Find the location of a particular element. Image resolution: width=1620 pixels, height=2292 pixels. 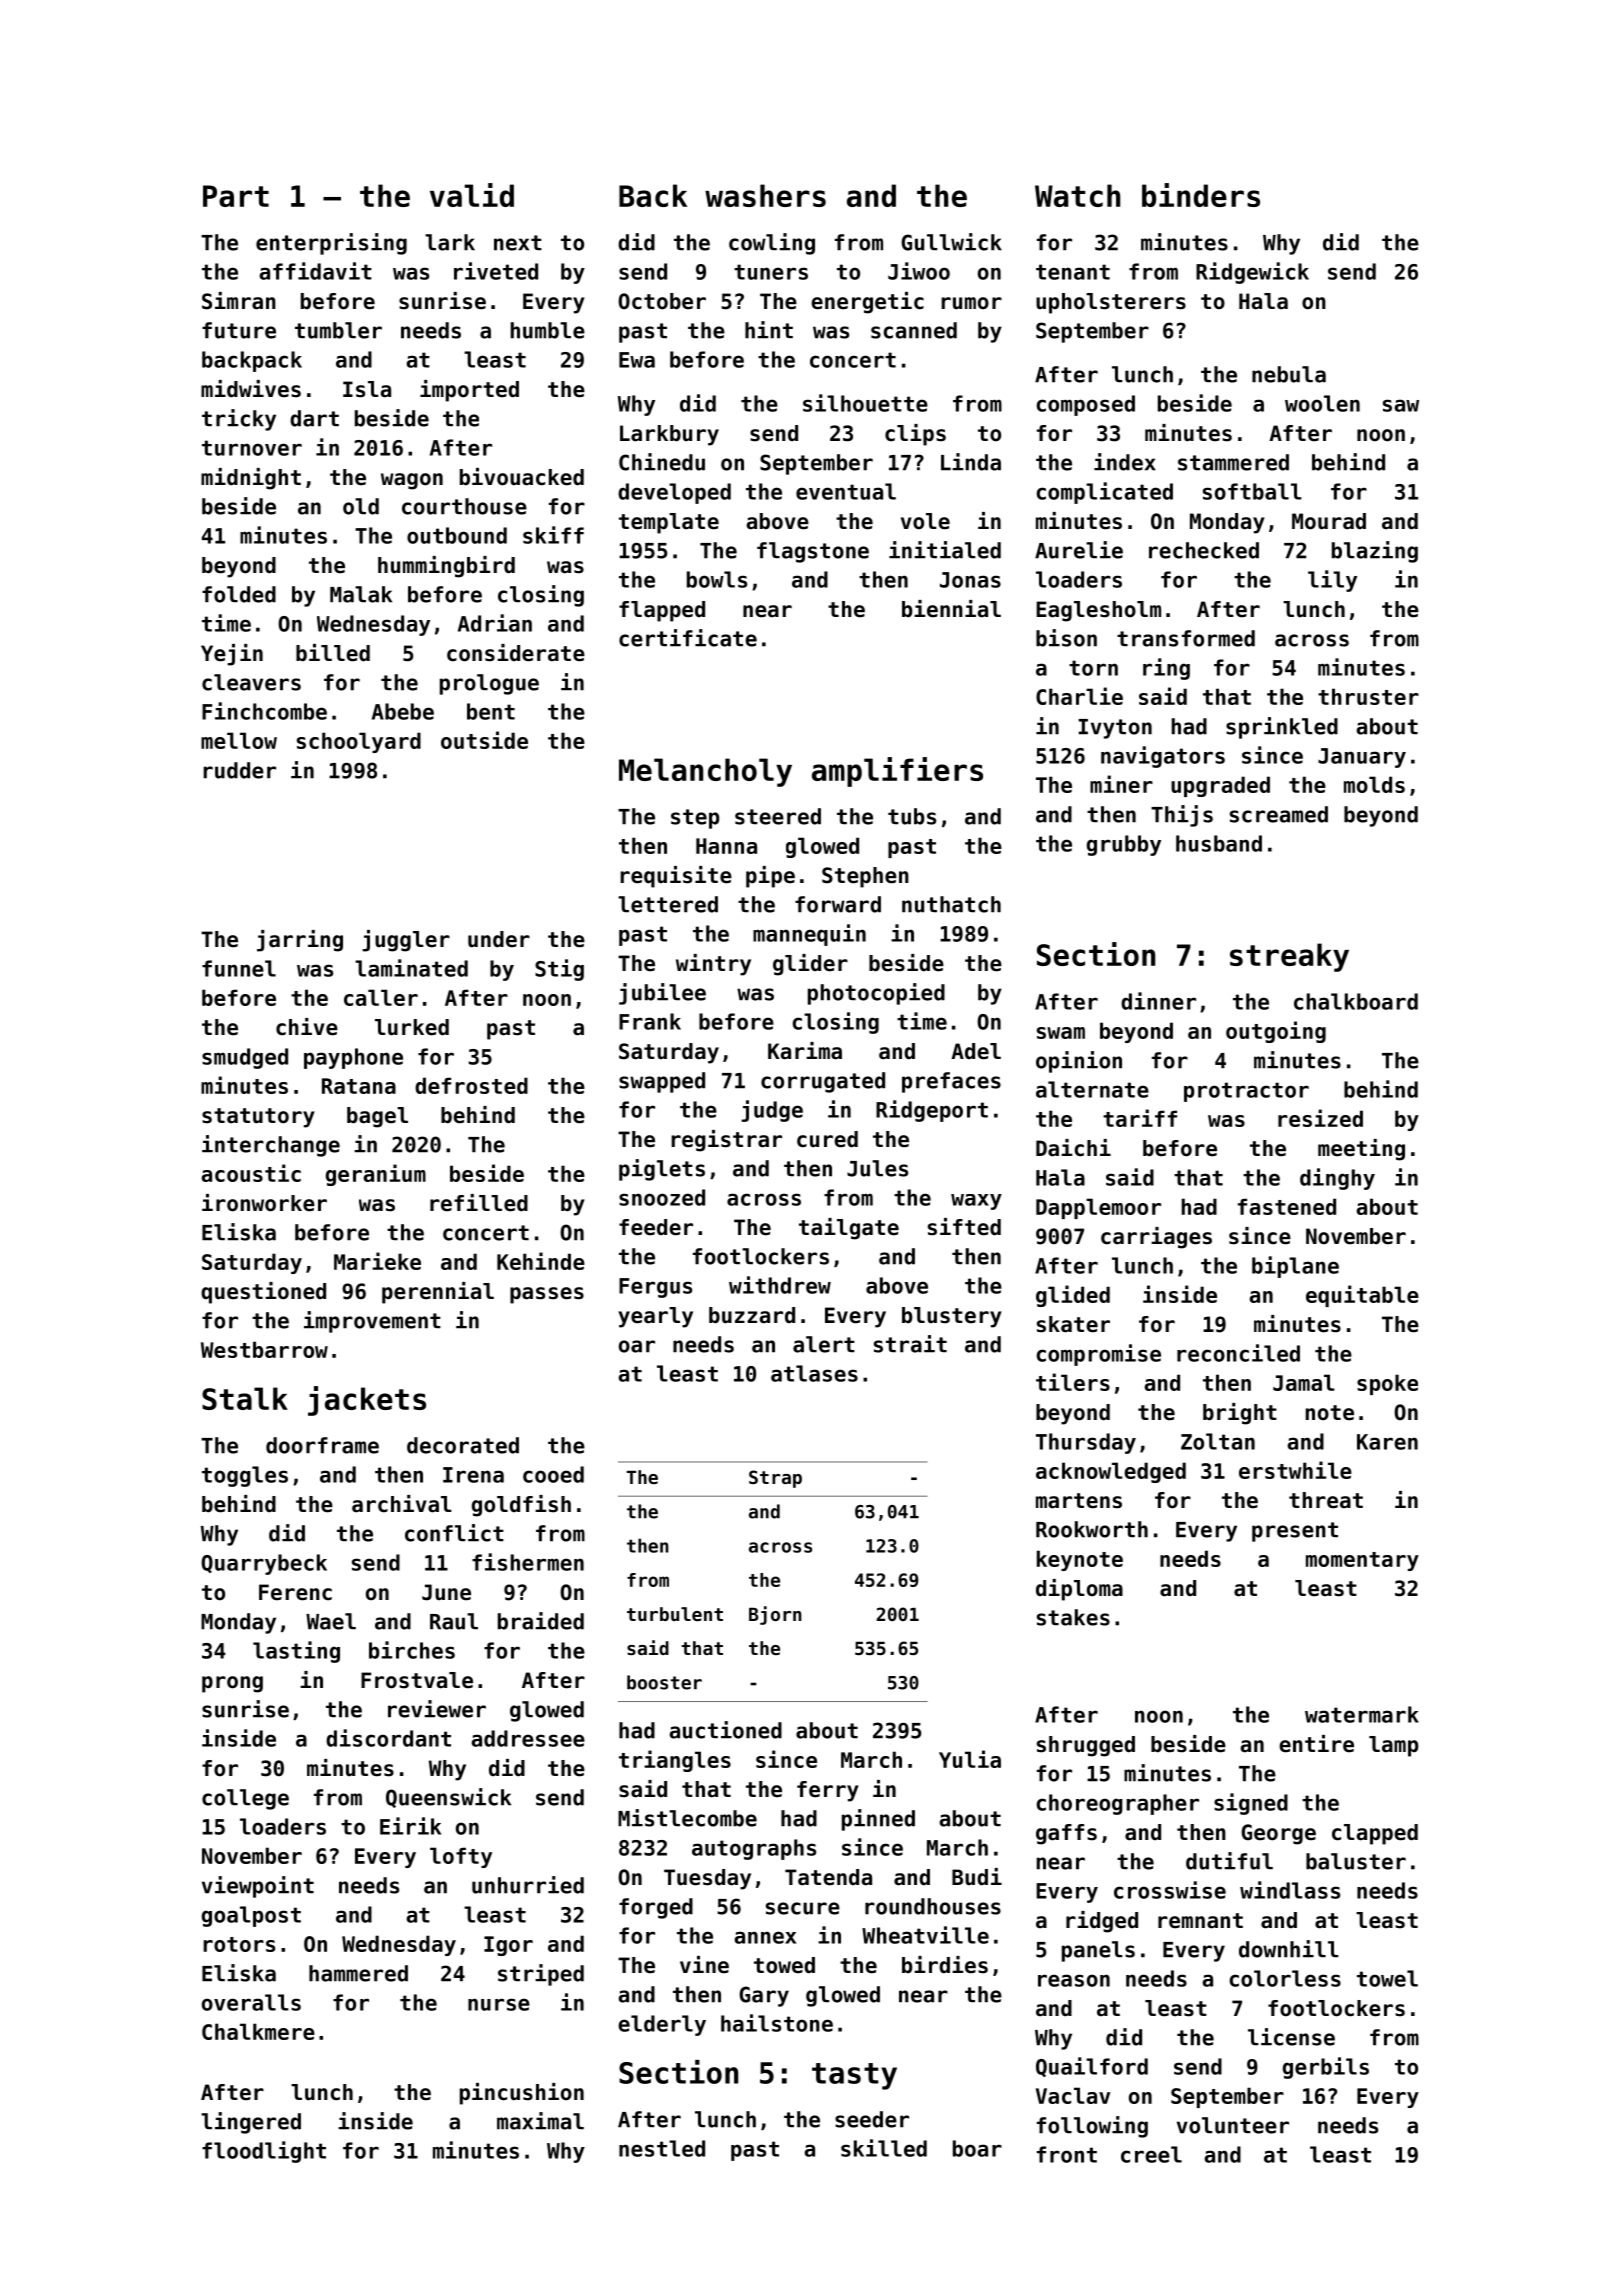

turbulent is located at coordinates (675, 1614).
